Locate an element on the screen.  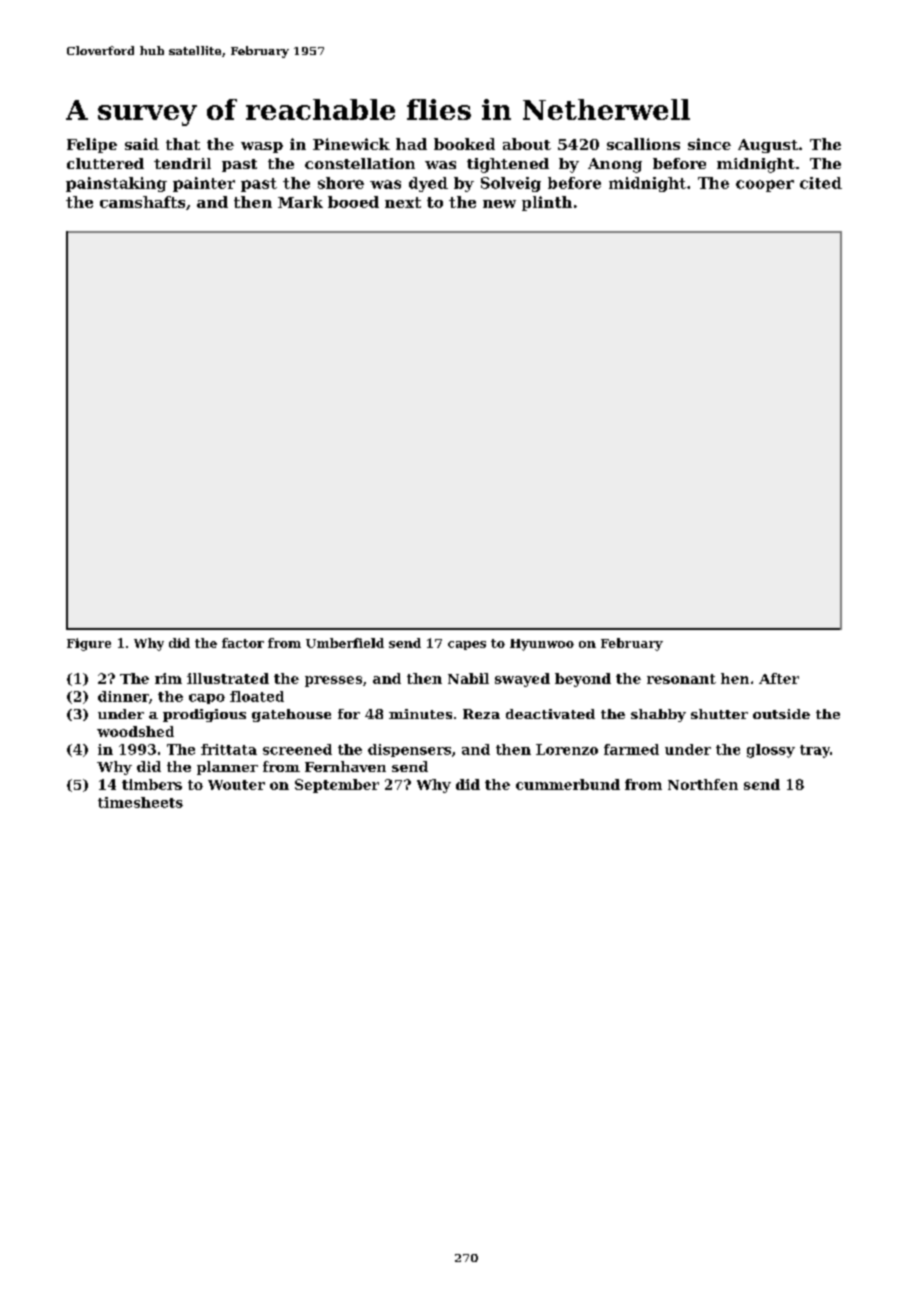
said is located at coordinates (142, 144).
